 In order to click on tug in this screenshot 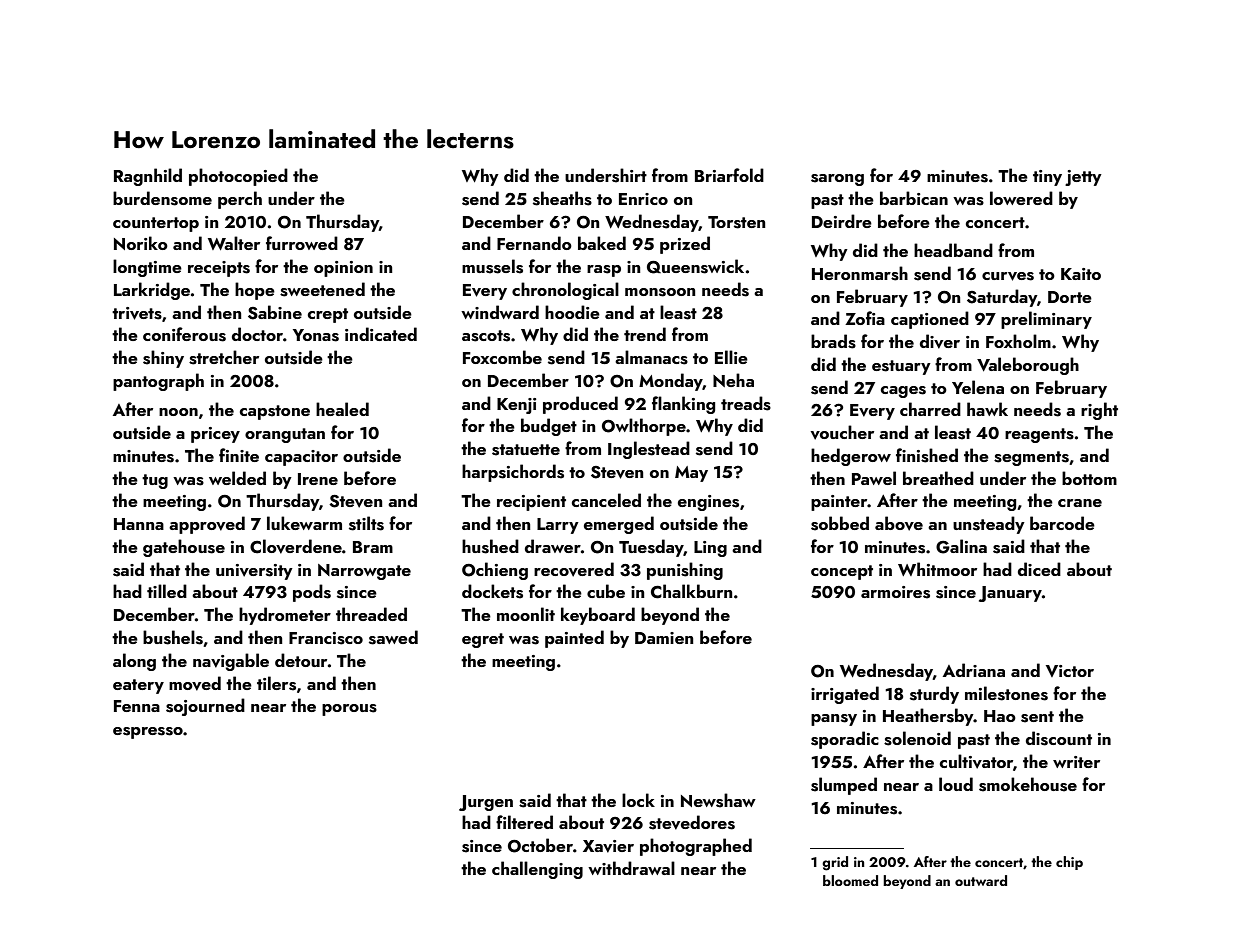, I will do `click(155, 481)`.
